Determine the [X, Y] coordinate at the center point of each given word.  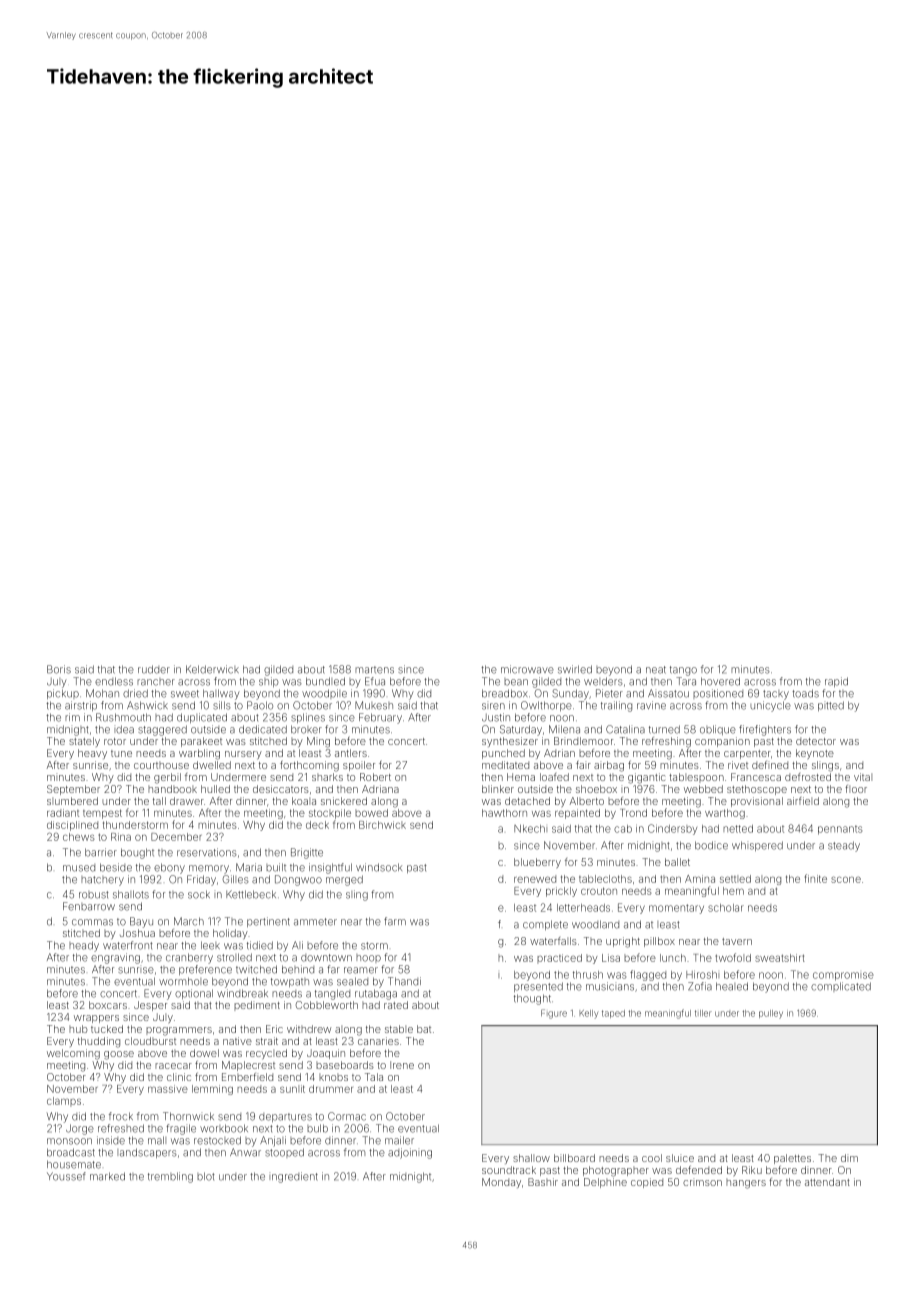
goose [119, 1055]
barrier [101, 852]
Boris [59, 669]
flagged [648, 975]
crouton [599, 891]
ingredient [293, 1177]
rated [396, 1005]
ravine [651, 705]
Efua [375, 681]
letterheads [583, 908]
